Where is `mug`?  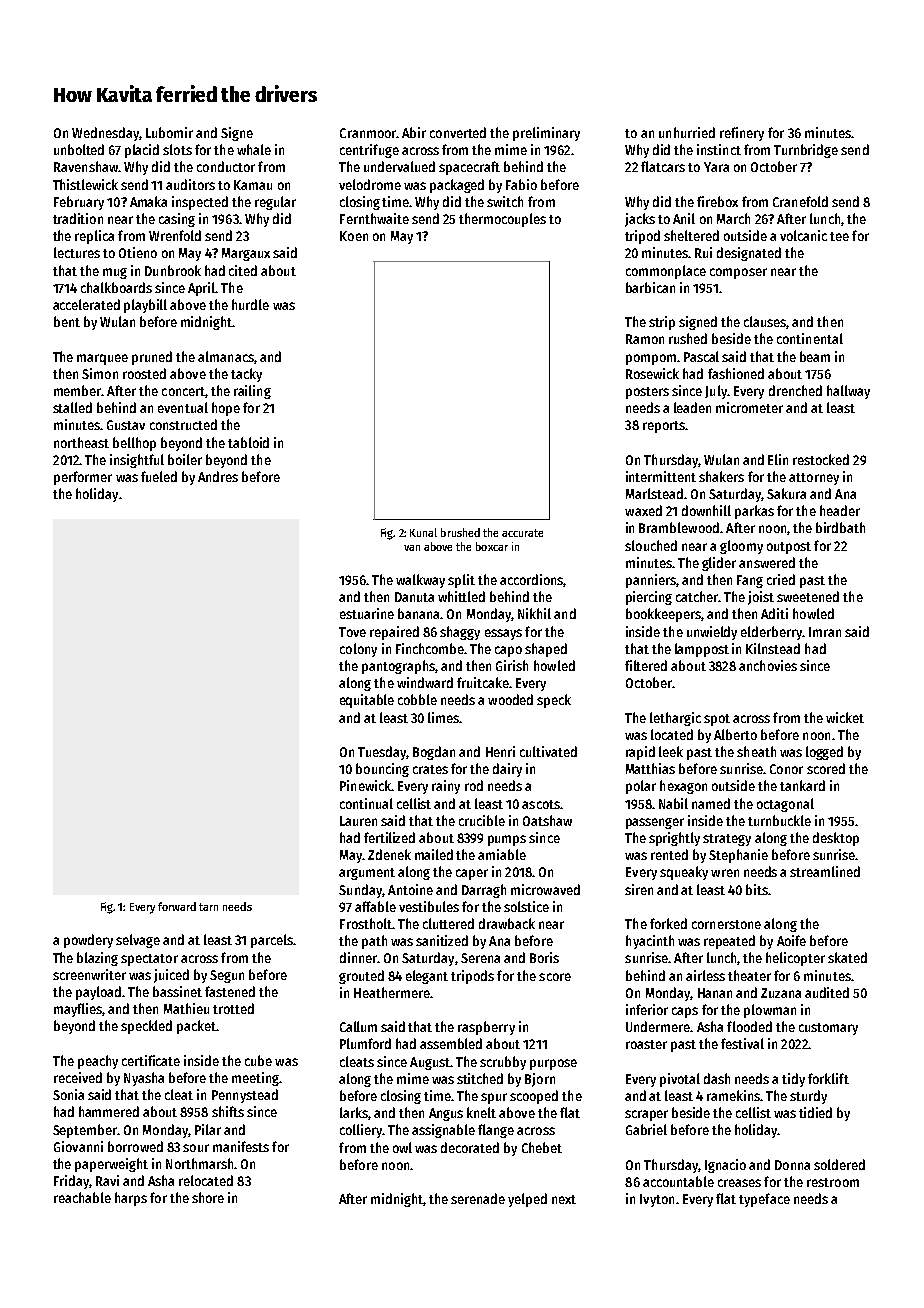 mug is located at coordinates (115, 273).
